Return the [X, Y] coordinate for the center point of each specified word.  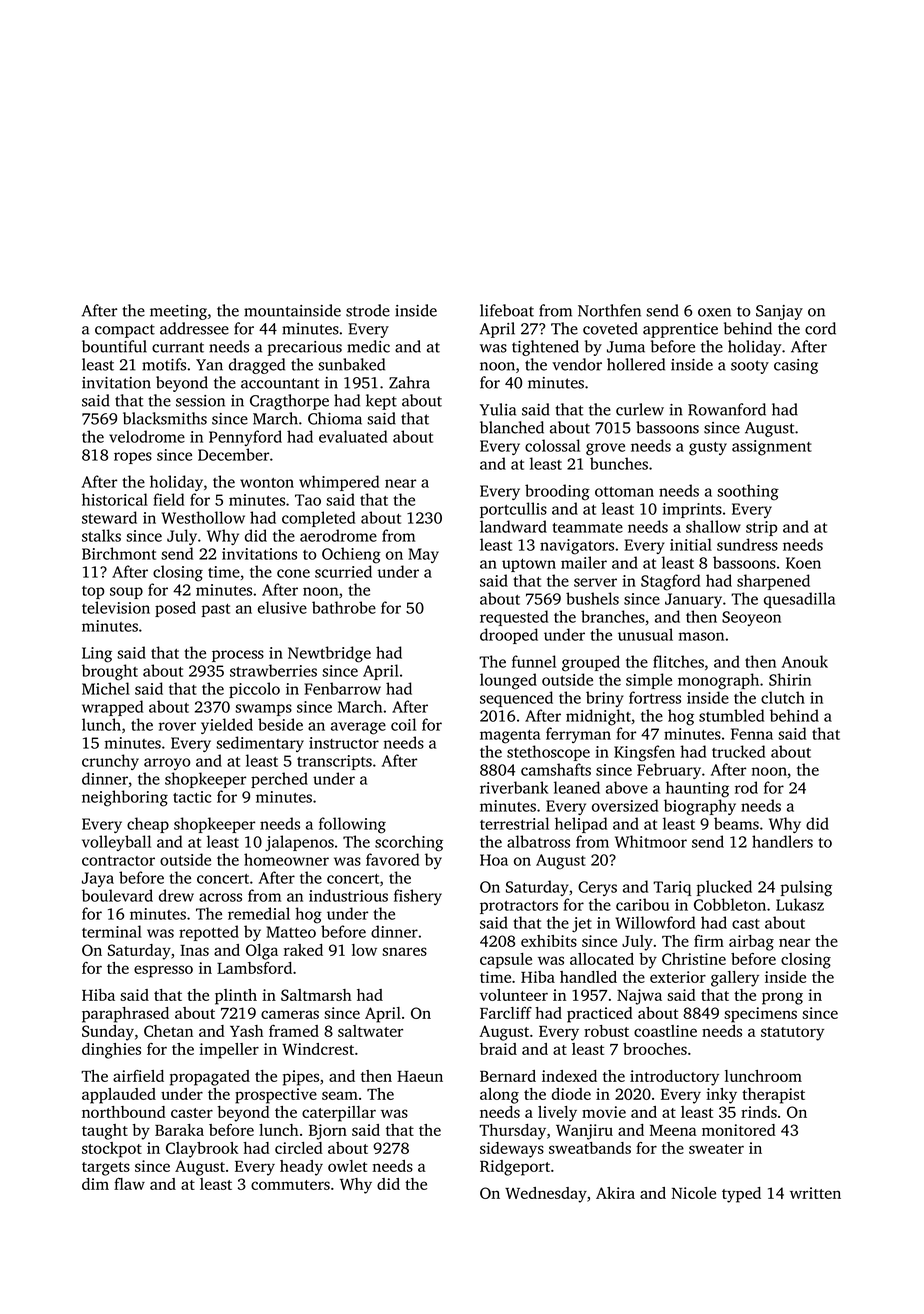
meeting [178, 312]
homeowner [286, 859]
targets [106, 1169]
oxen [714, 312]
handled [588, 977]
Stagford [670, 582]
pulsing [806, 888]
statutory [792, 1034]
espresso [163, 971]
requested [514, 618]
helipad [581, 825]
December [233, 454]
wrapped [112, 708]
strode [368, 310]
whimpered [339, 483]
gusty [708, 449]
